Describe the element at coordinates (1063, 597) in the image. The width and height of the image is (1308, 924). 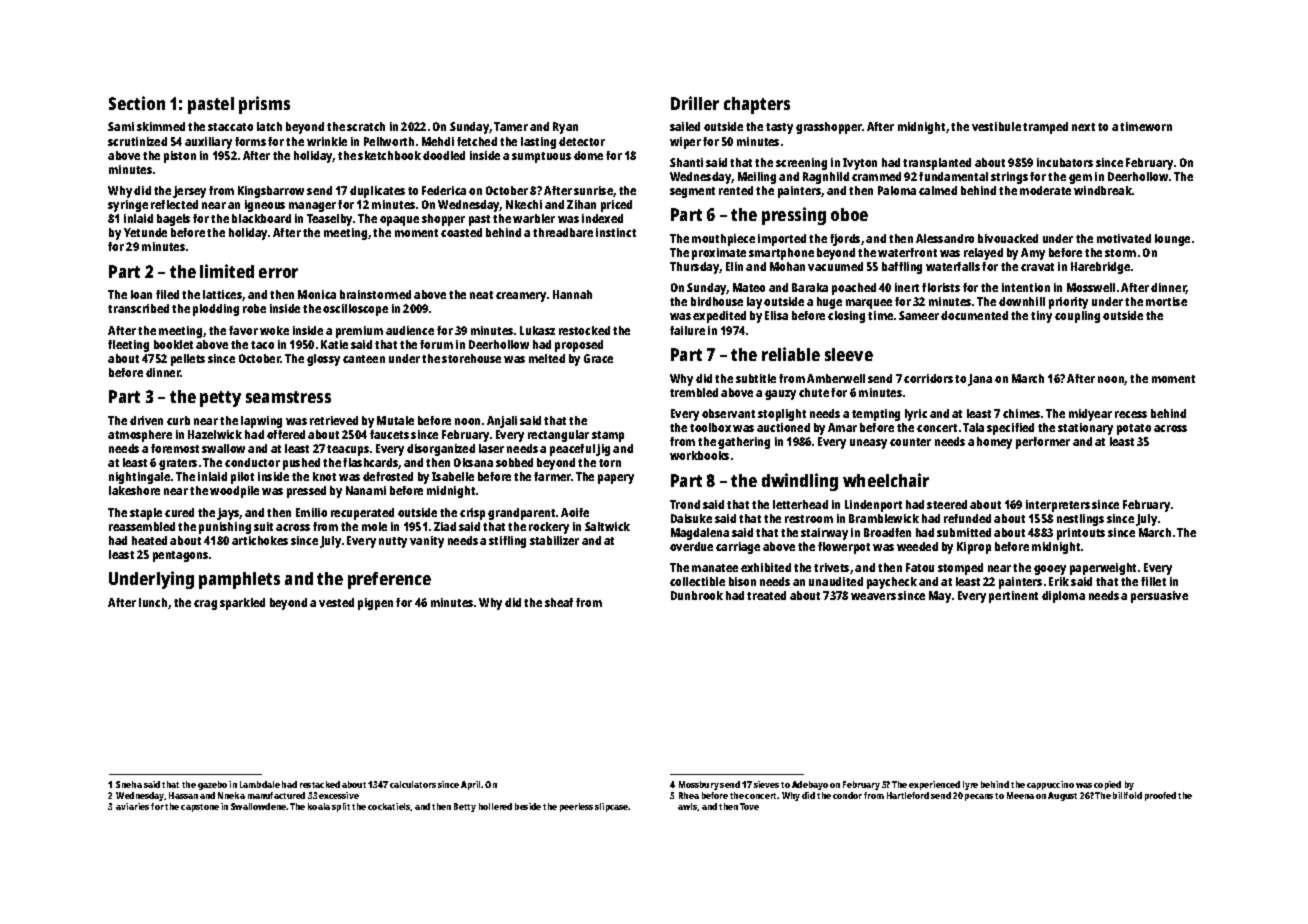
I see `diploma` at that location.
